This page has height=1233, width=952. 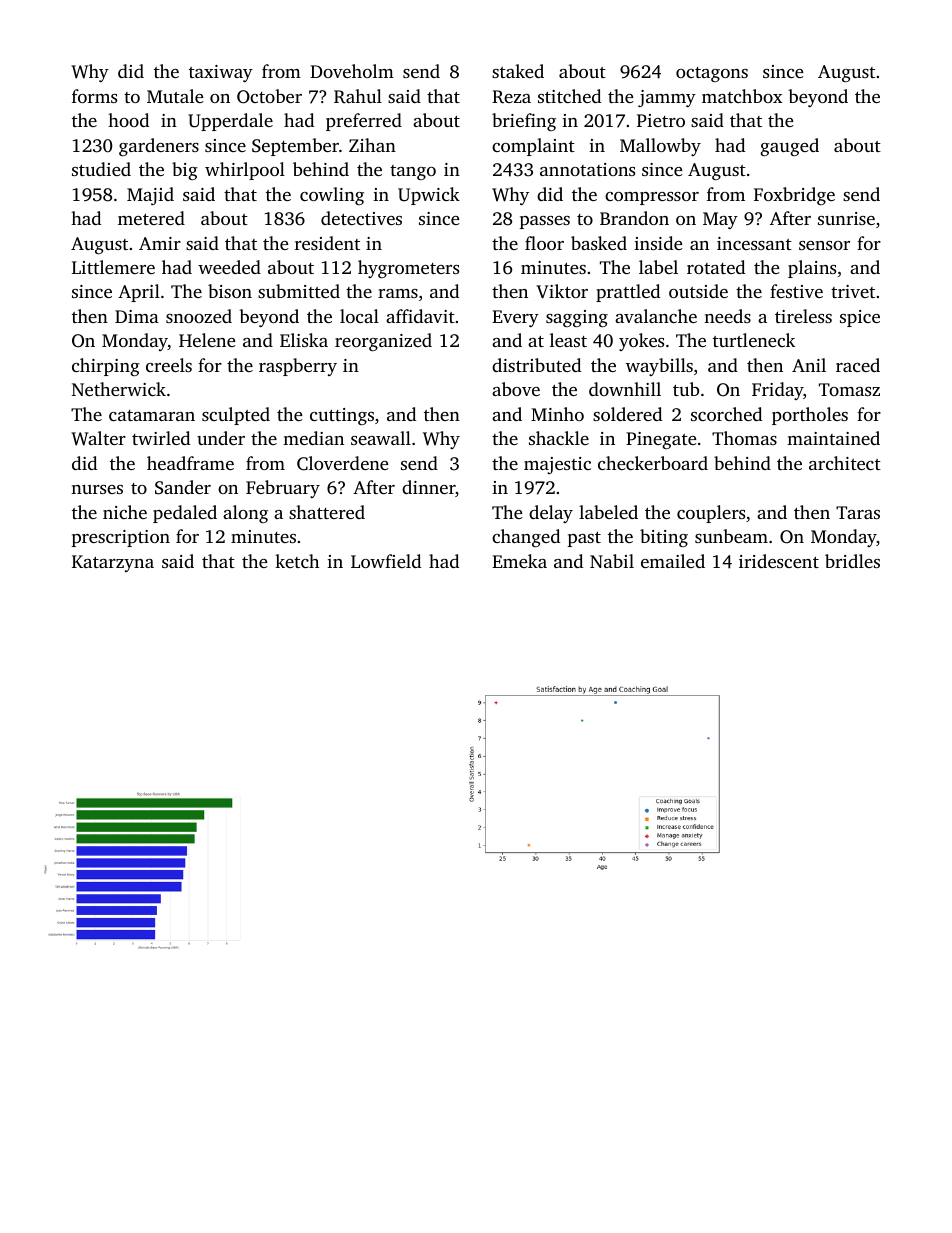 I want to click on stitched, so click(x=569, y=96).
